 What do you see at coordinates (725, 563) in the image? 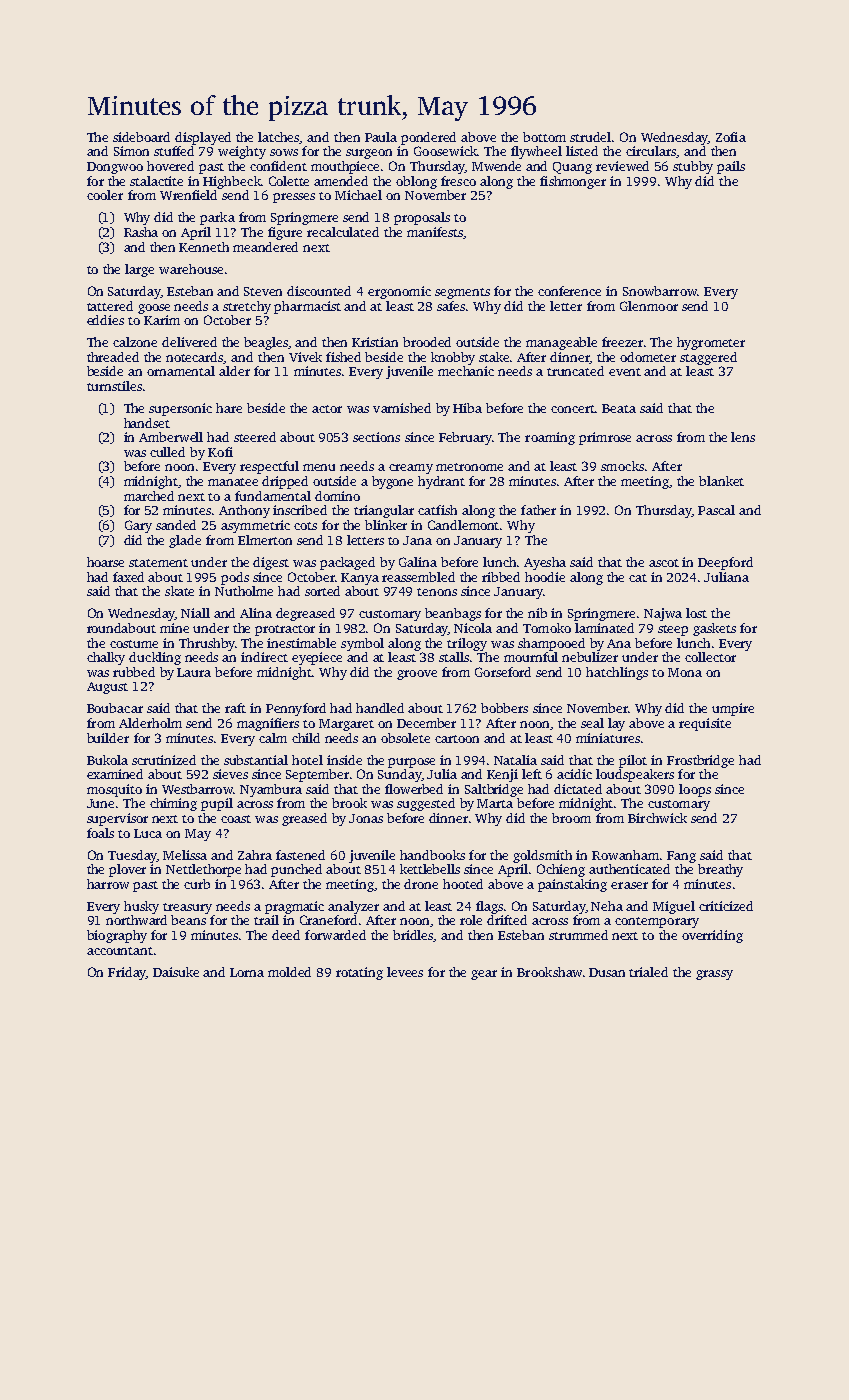
I see `Deepford` at bounding box center [725, 563].
